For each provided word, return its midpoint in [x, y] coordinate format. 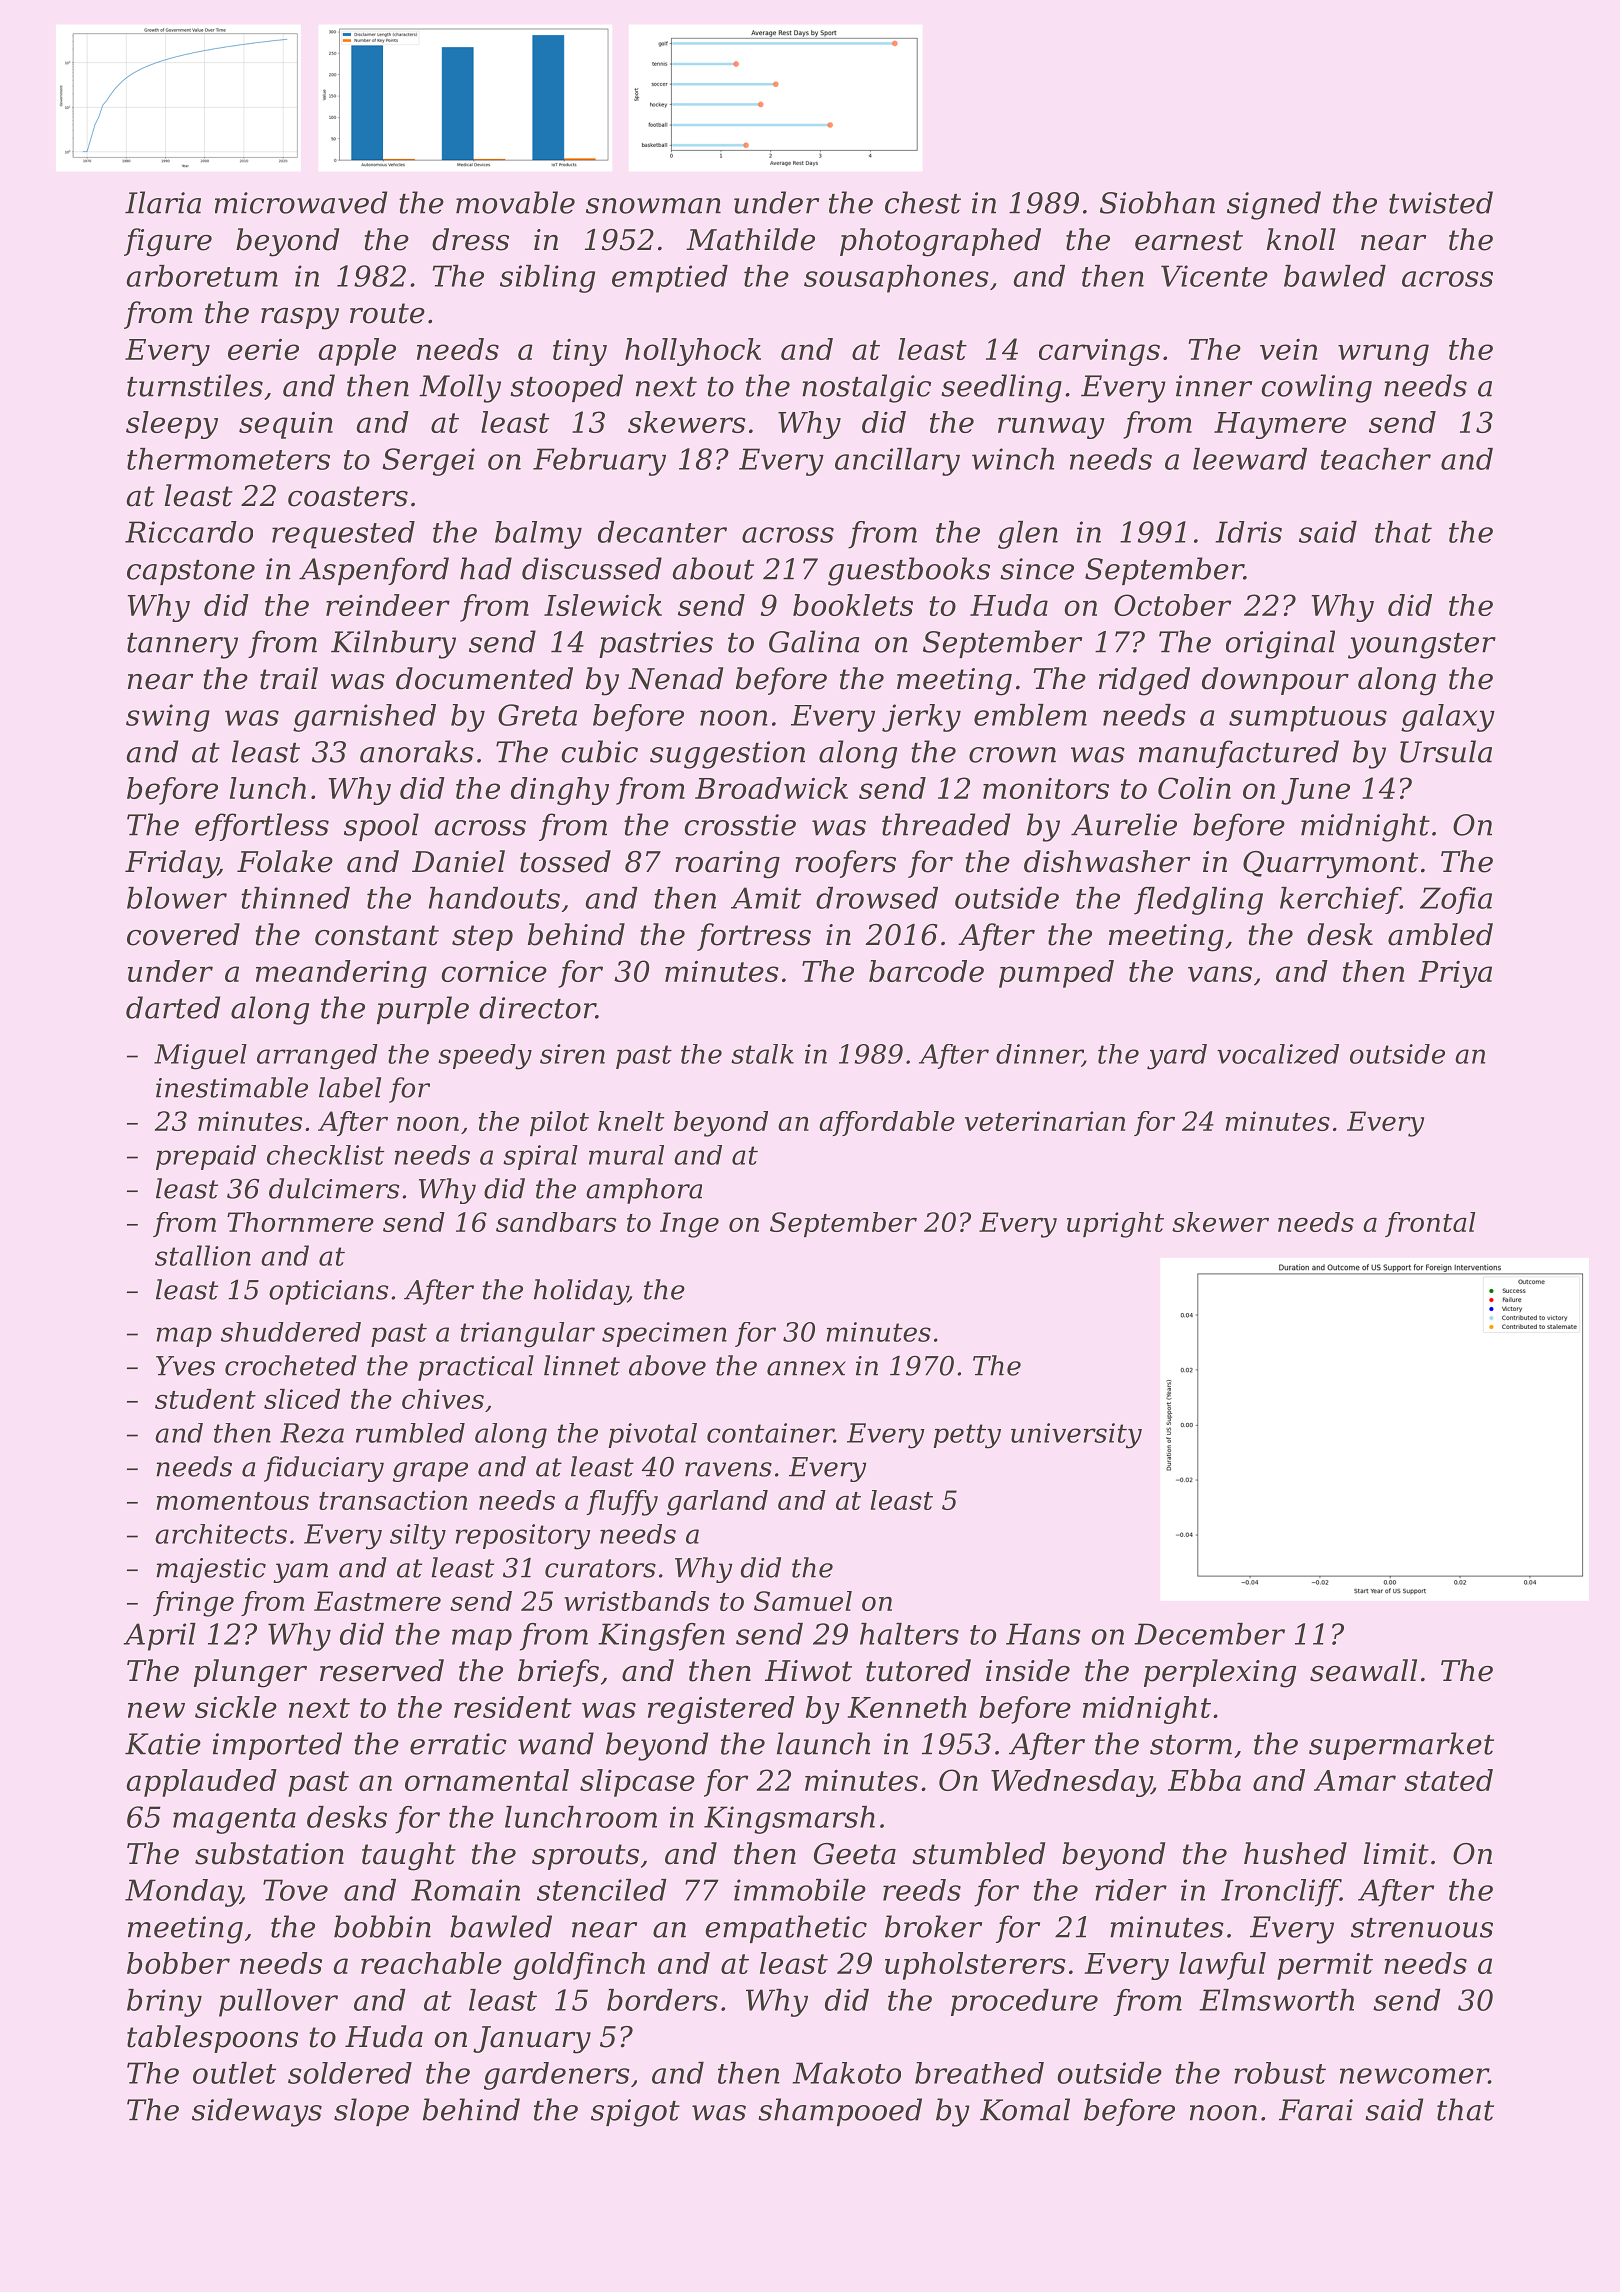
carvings [1099, 352]
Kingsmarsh [789, 1820]
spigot [635, 2113]
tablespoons [212, 2039]
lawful [1222, 1966]
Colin [1194, 788]
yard [1177, 1057]
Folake [285, 861]
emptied [670, 279]
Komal [1025, 2109]
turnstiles [195, 385]
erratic [458, 1744]
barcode [926, 971]
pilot [559, 1123]
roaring [727, 865]
